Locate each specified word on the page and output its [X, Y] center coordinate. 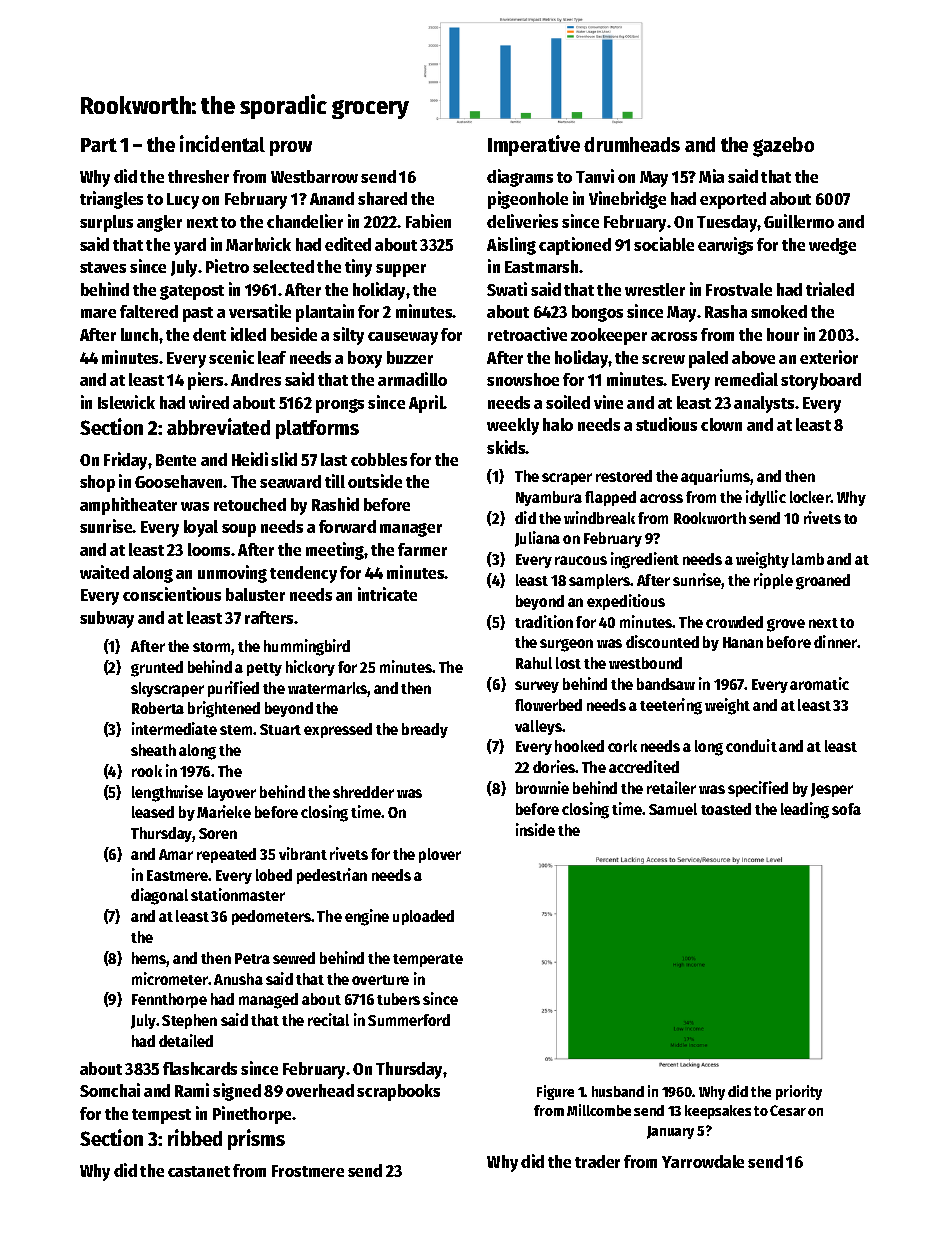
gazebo [783, 147]
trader [597, 1161]
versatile [260, 311]
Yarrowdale [703, 1161]
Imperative [534, 145]
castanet [199, 1171]
